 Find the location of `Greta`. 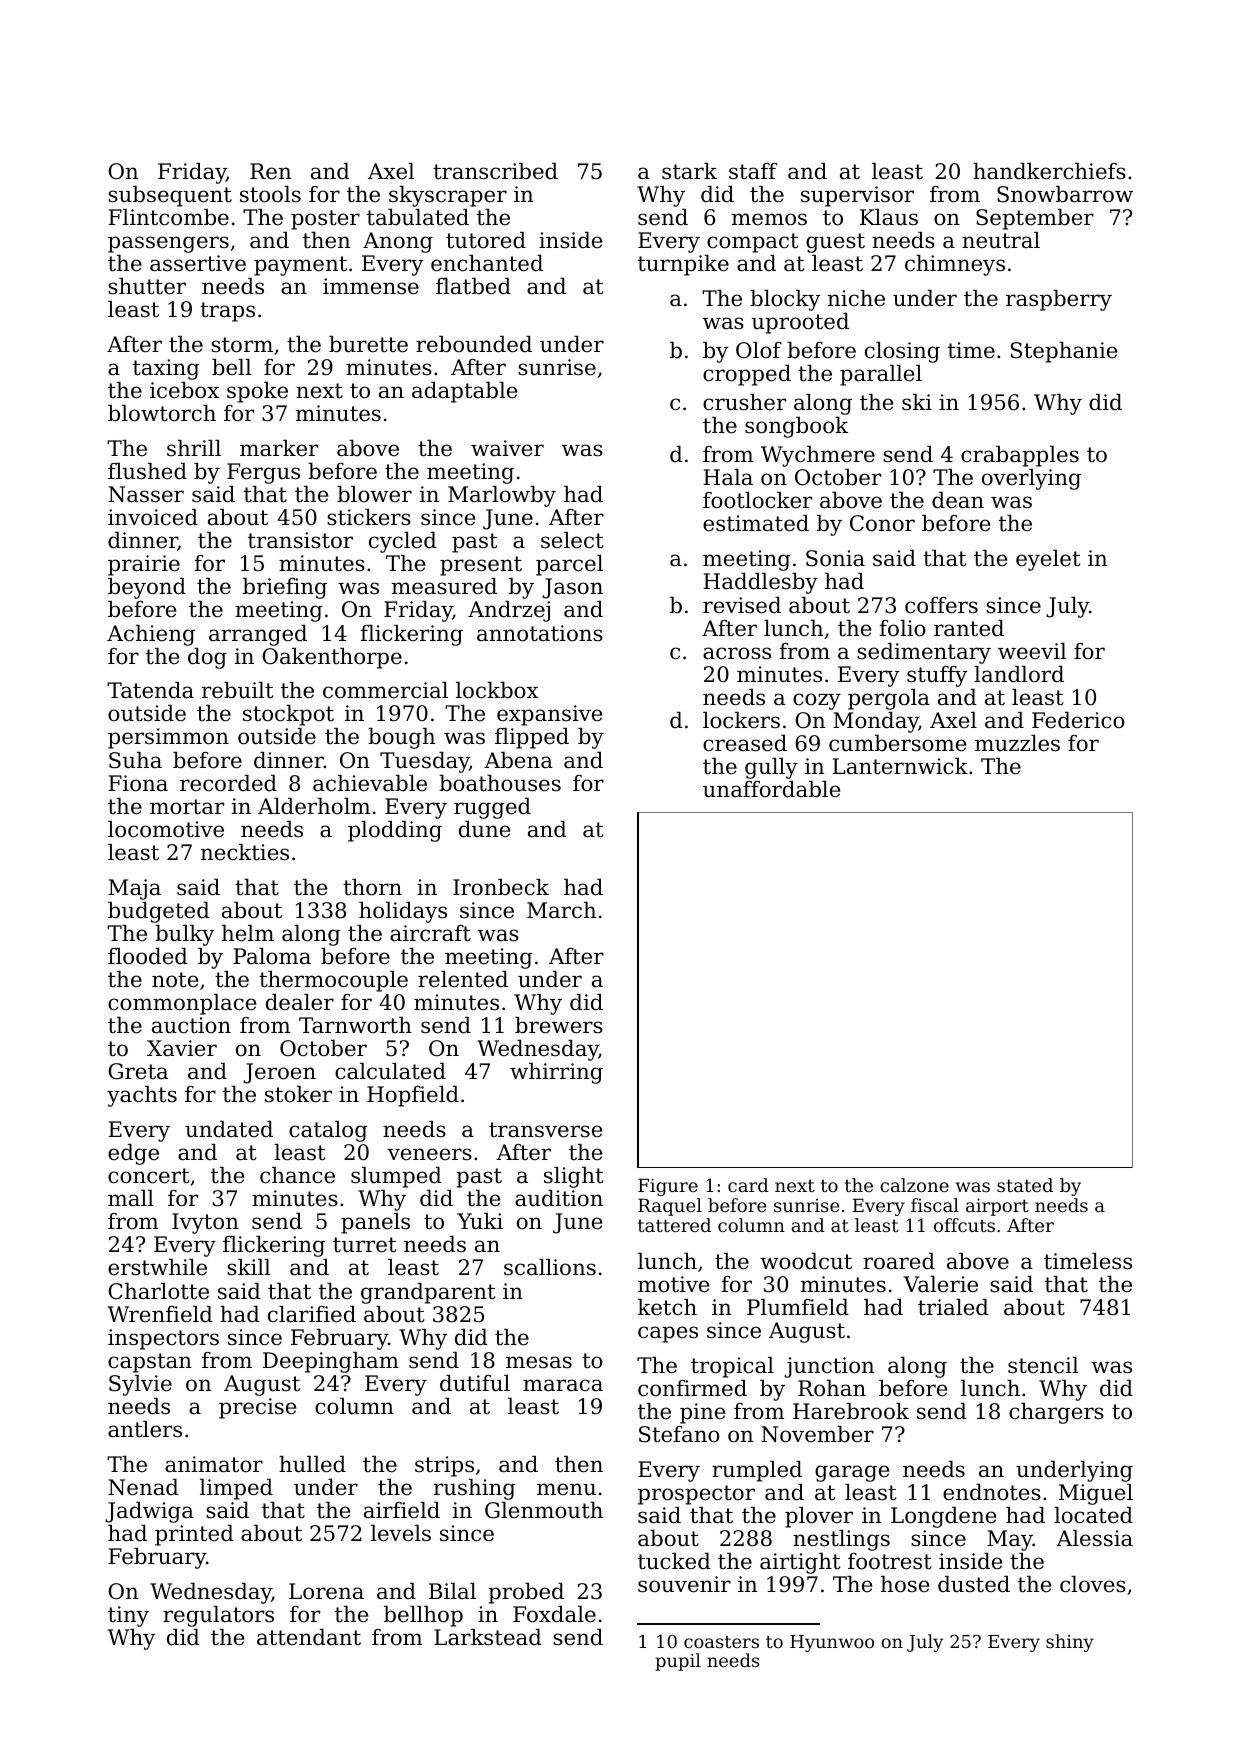

Greta is located at coordinates (138, 1071).
